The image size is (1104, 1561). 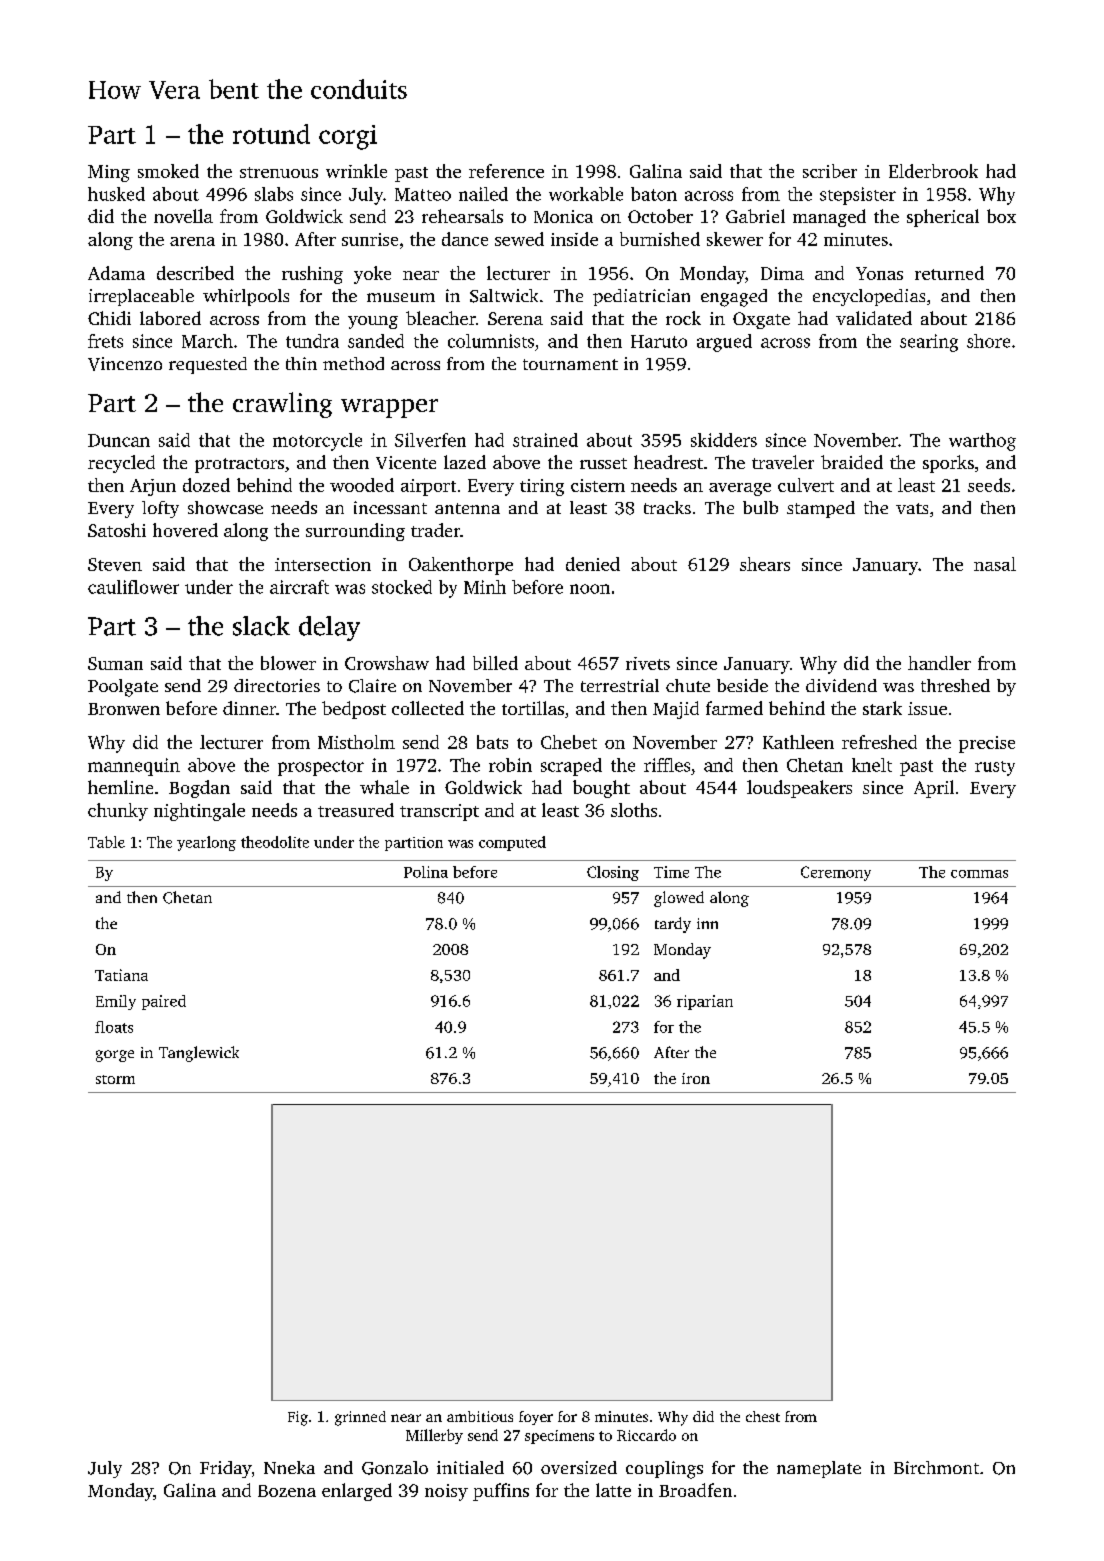 What do you see at coordinates (995, 564) in the screenshot?
I see `nasal` at bounding box center [995, 564].
